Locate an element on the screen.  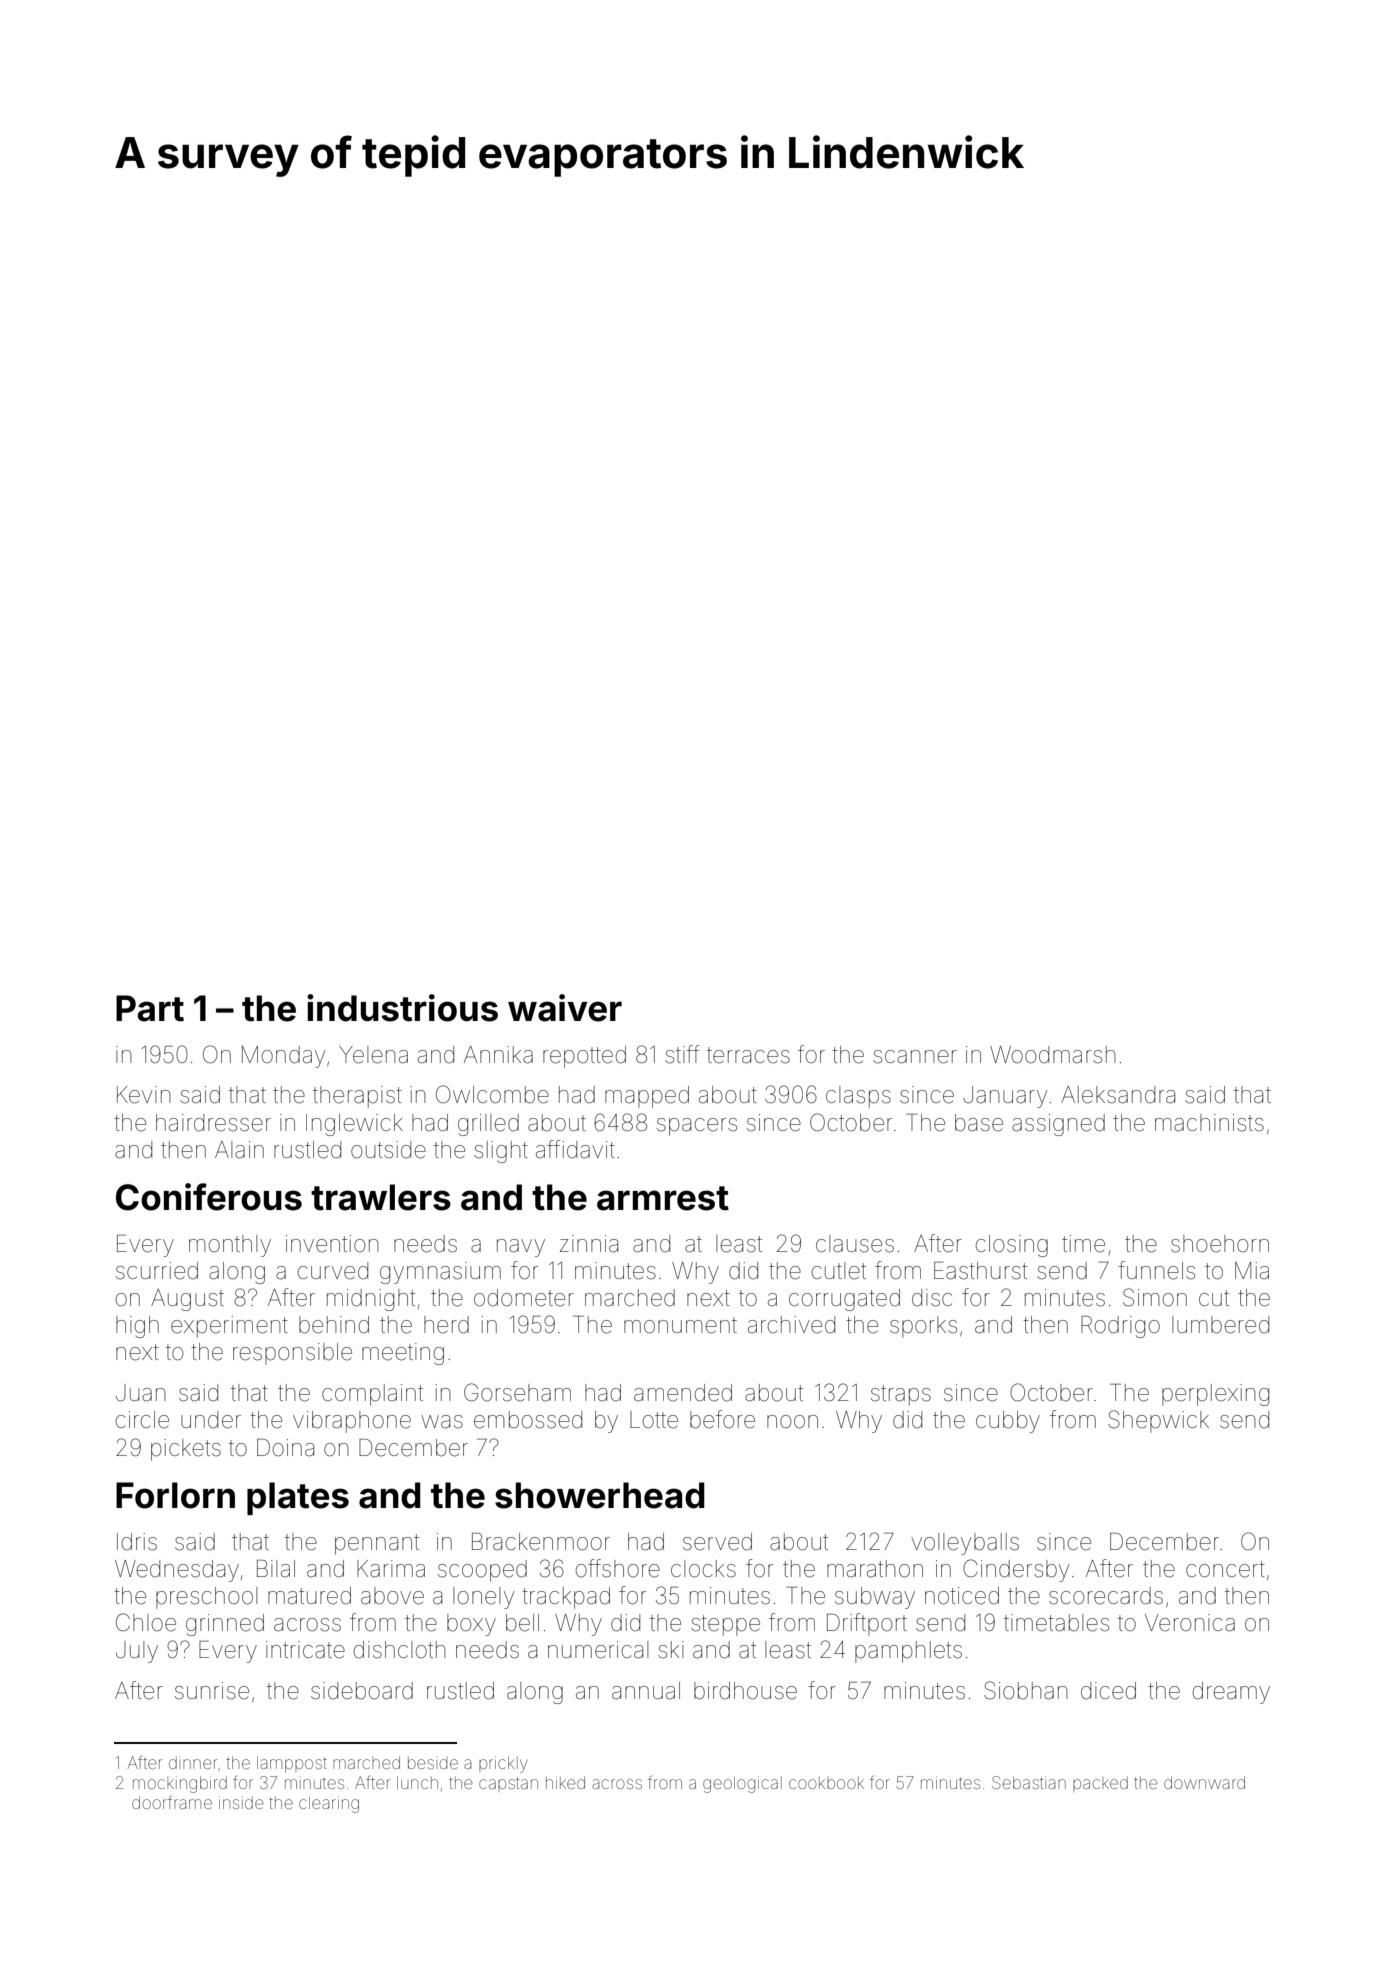
Monday is located at coordinates (283, 1057).
